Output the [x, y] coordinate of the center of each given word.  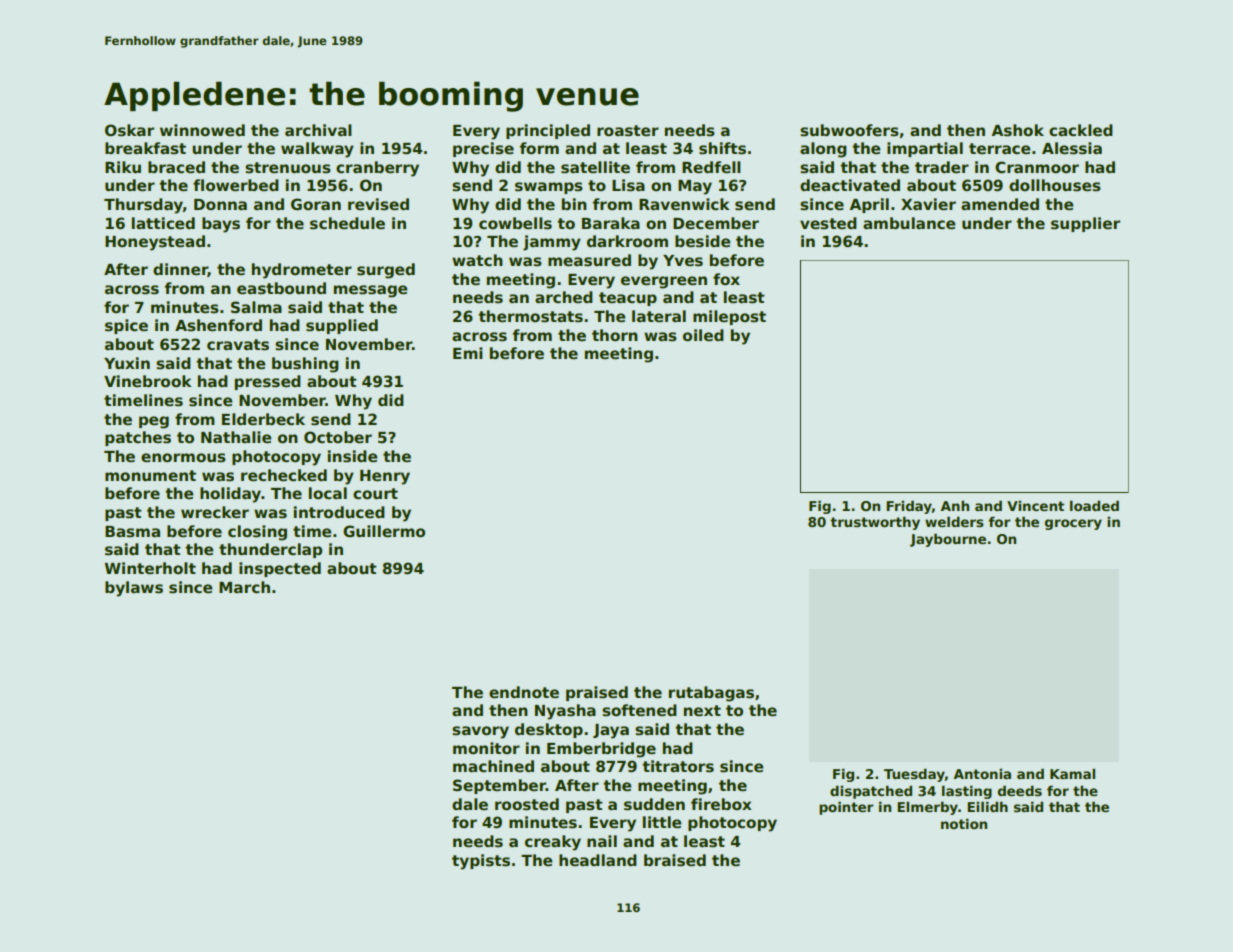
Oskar [129, 130]
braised [675, 860]
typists [481, 862]
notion [964, 823]
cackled [1081, 130]
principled [548, 131]
